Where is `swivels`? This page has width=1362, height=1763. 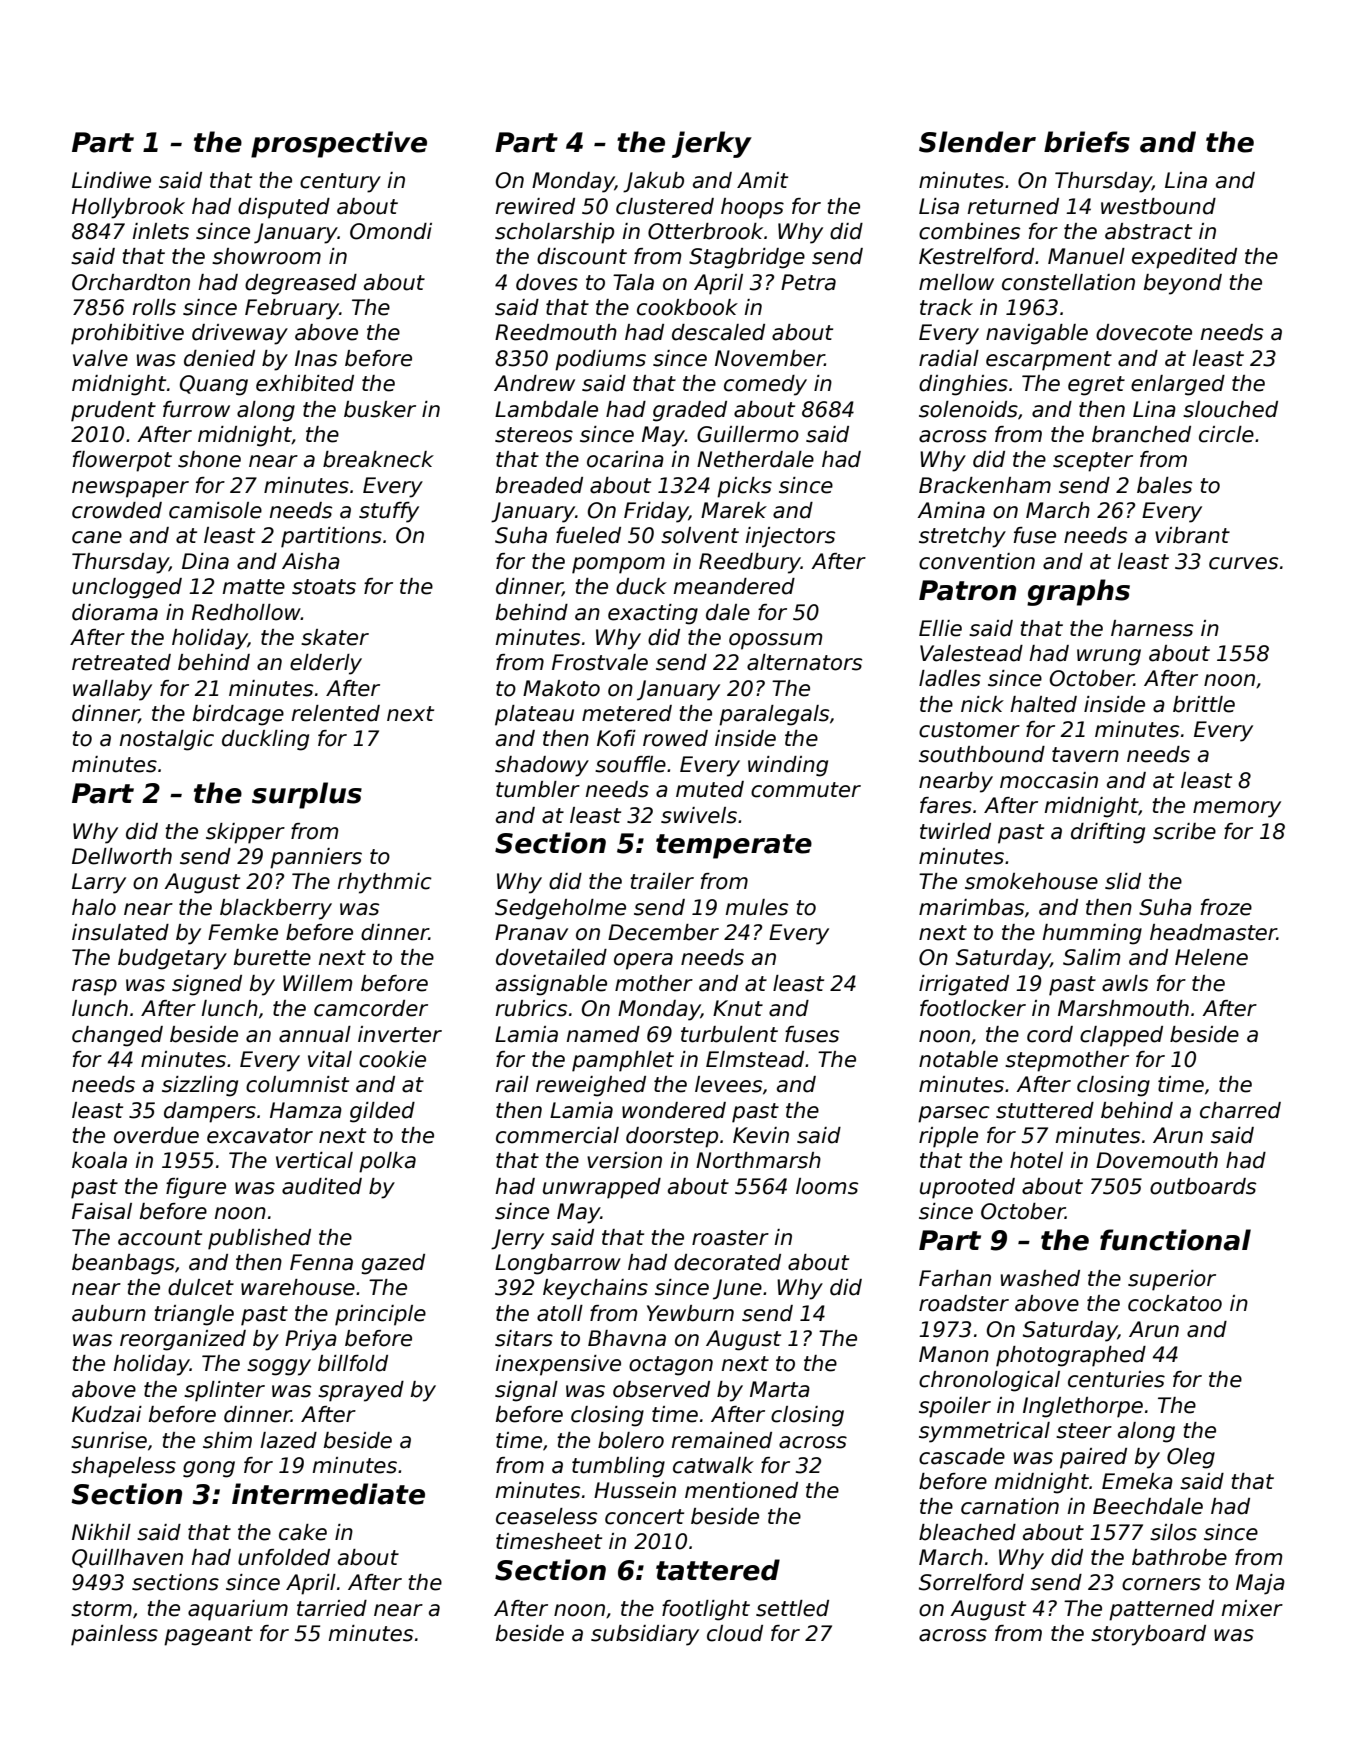 swivels is located at coordinates (699, 815).
